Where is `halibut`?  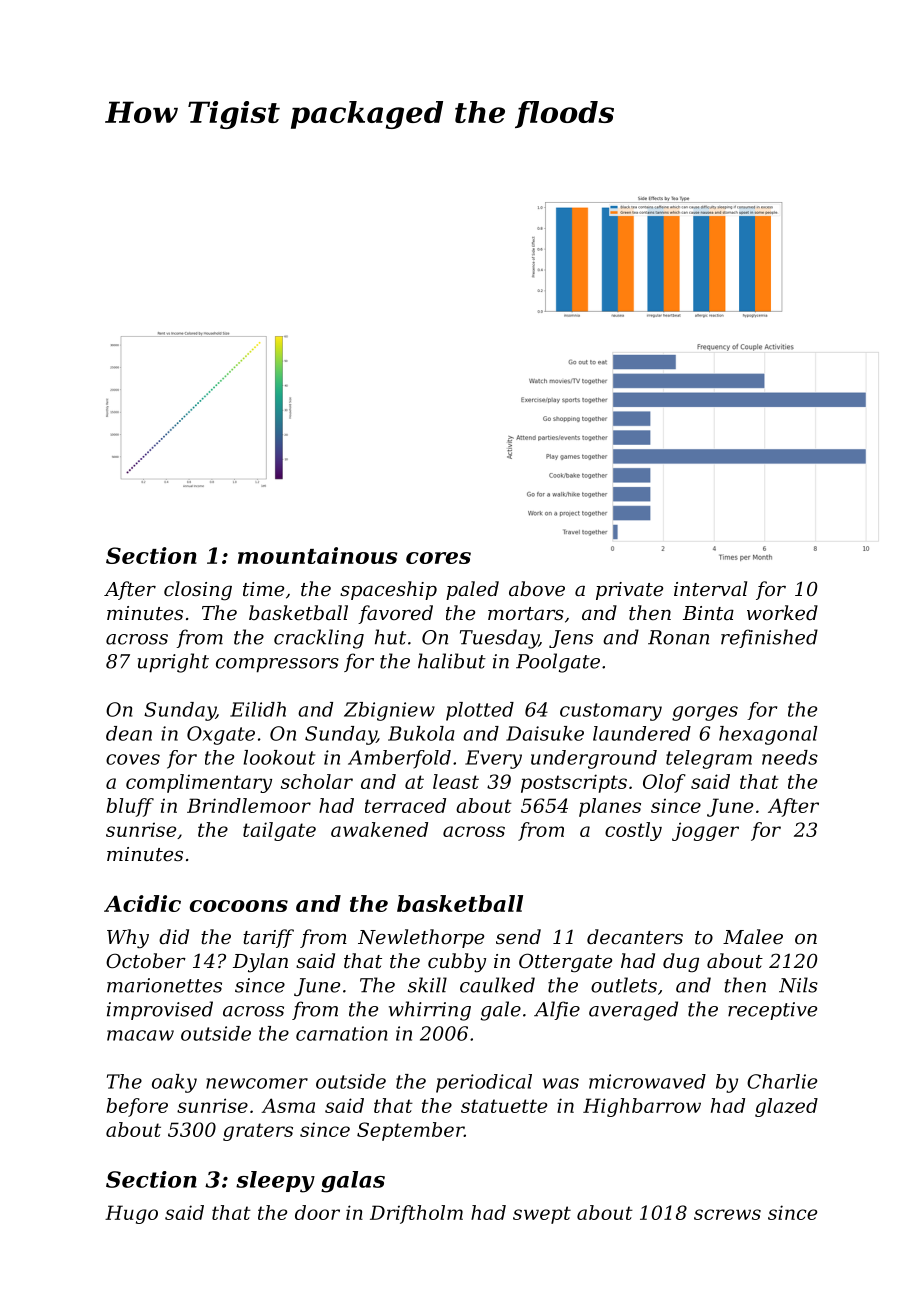
halibut is located at coordinates (452, 661).
